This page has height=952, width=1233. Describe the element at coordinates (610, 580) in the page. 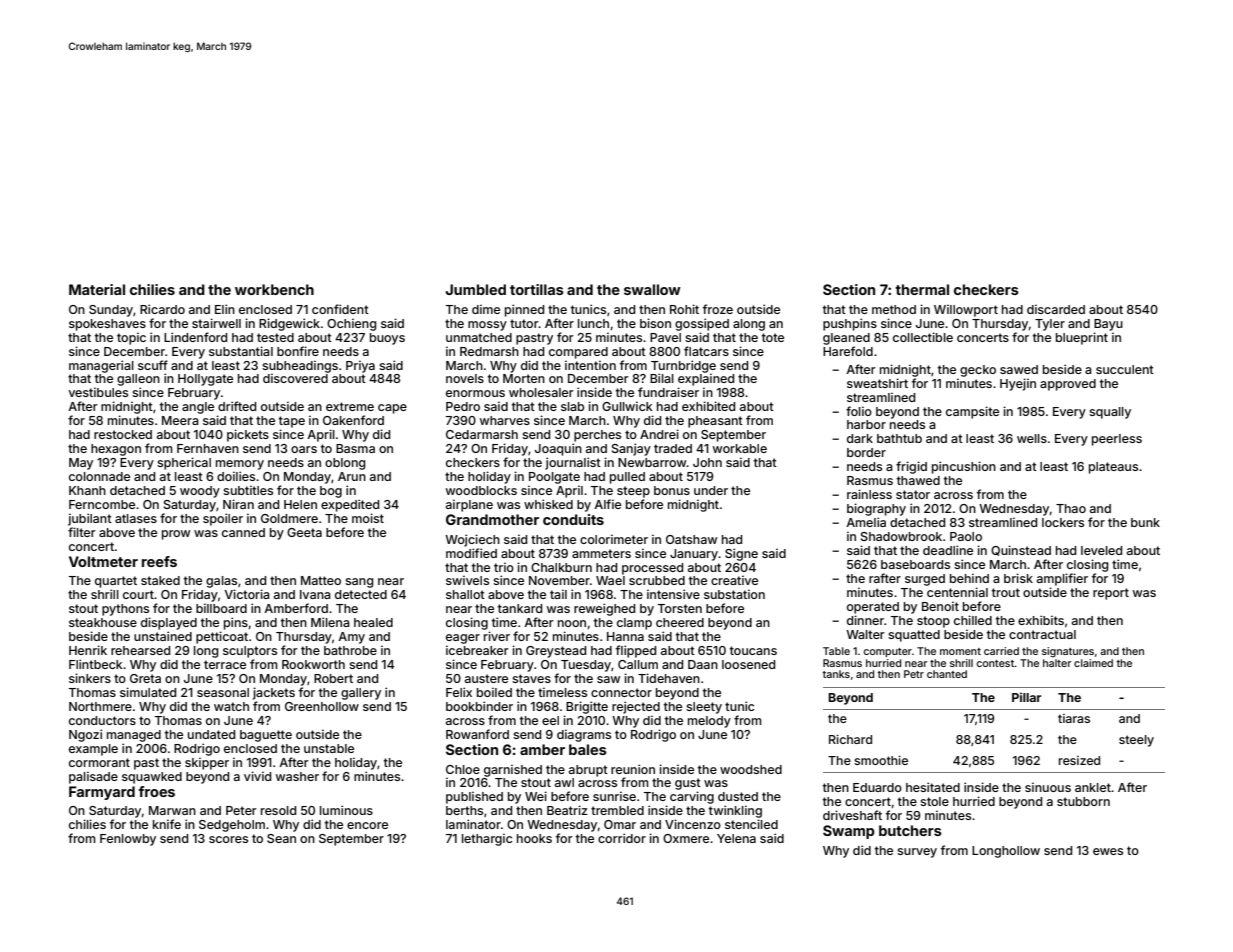

I see `Wael` at that location.
